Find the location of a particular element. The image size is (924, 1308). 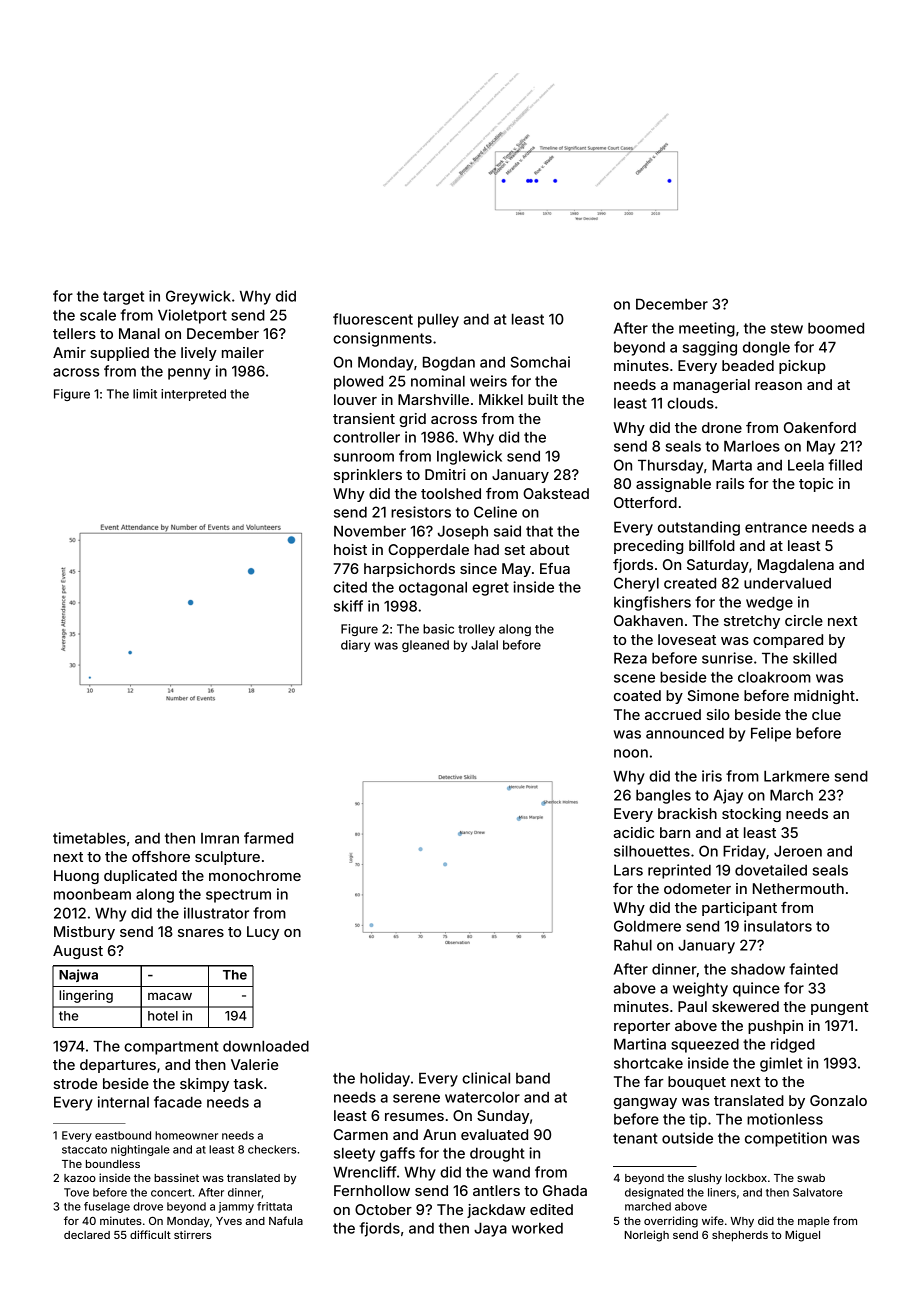

meeting is located at coordinates (707, 329).
